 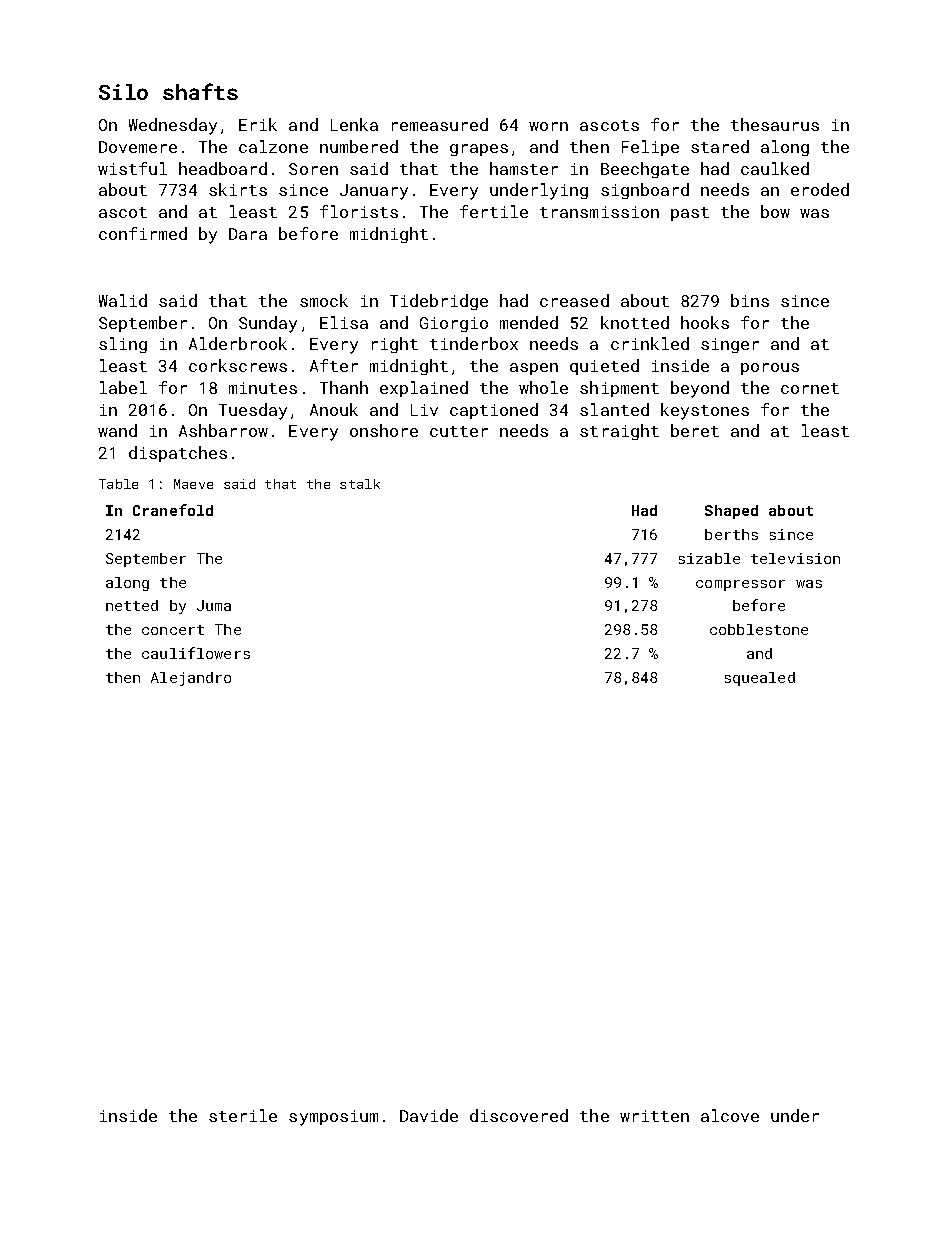 I want to click on mended, so click(x=529, y=322).
